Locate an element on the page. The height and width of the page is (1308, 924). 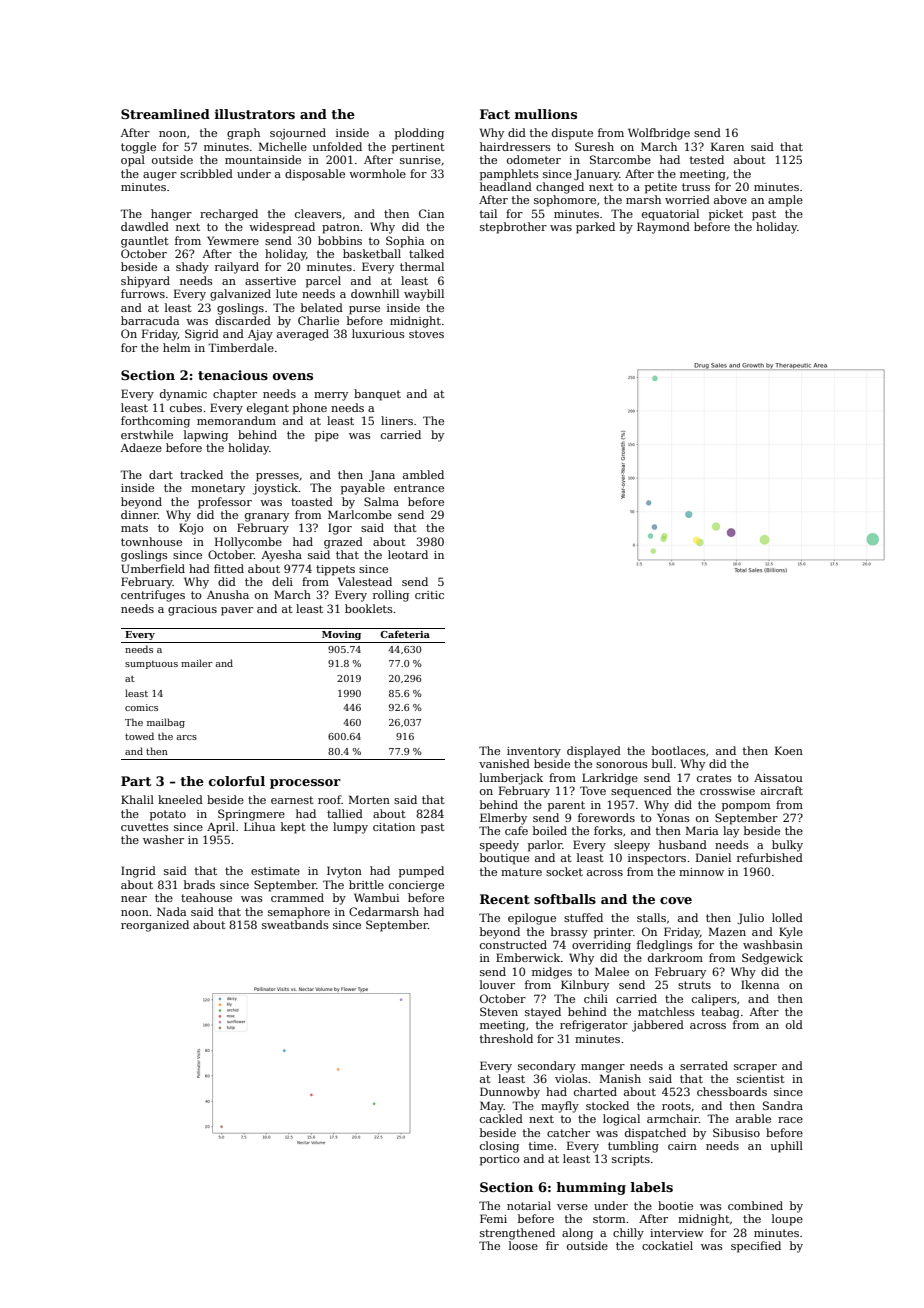
speedy is located at coordinates (499, 846).
